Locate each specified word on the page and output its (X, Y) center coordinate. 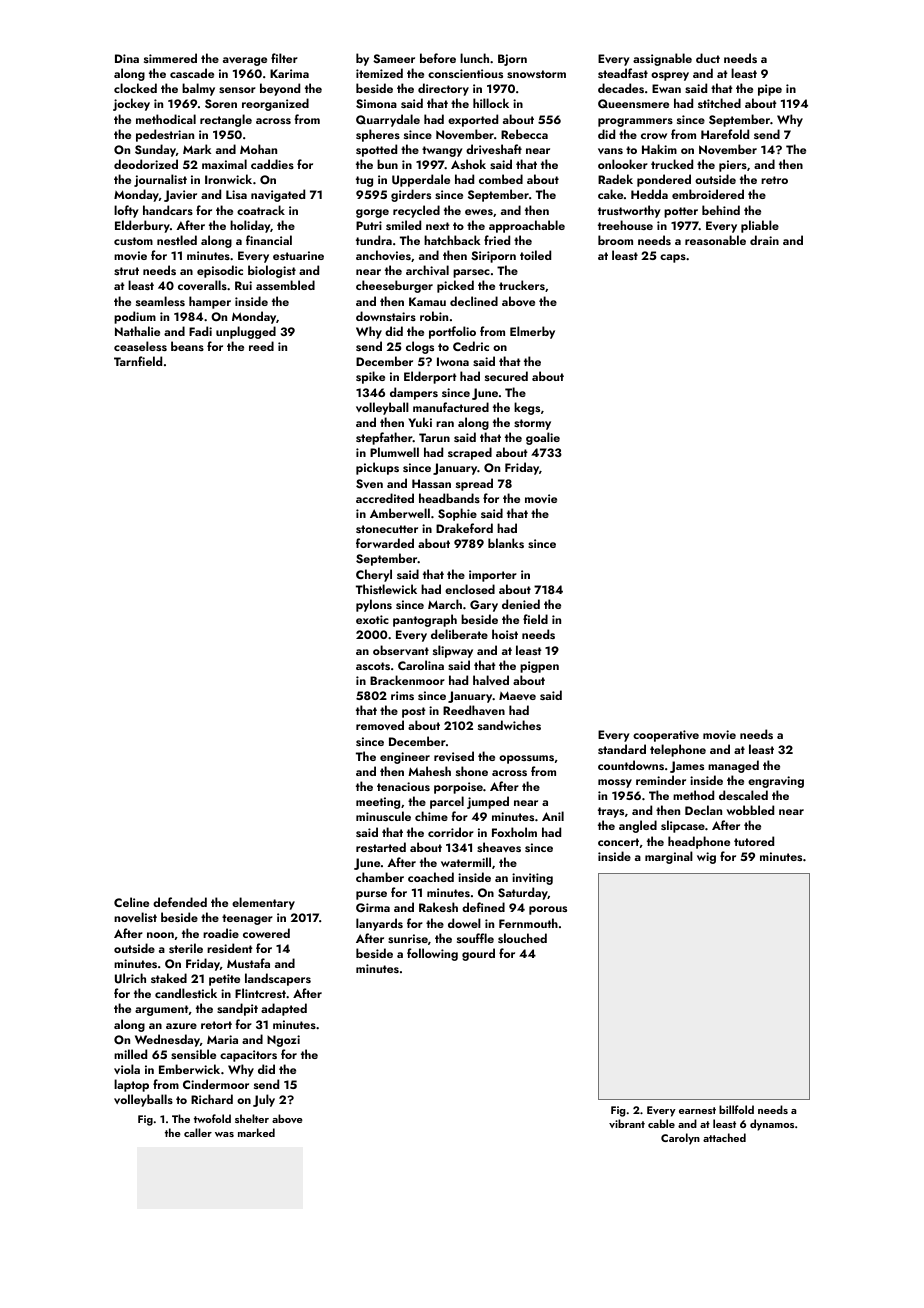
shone (472, 771)
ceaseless (140, 346)
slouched (522, 938)
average (245, 61)
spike (370, 377)
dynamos (772, 1125)
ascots (373, 666)
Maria (222, 1039)
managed (733, 766)
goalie (543, 438)
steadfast (623, 73)
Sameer (394, 58)
